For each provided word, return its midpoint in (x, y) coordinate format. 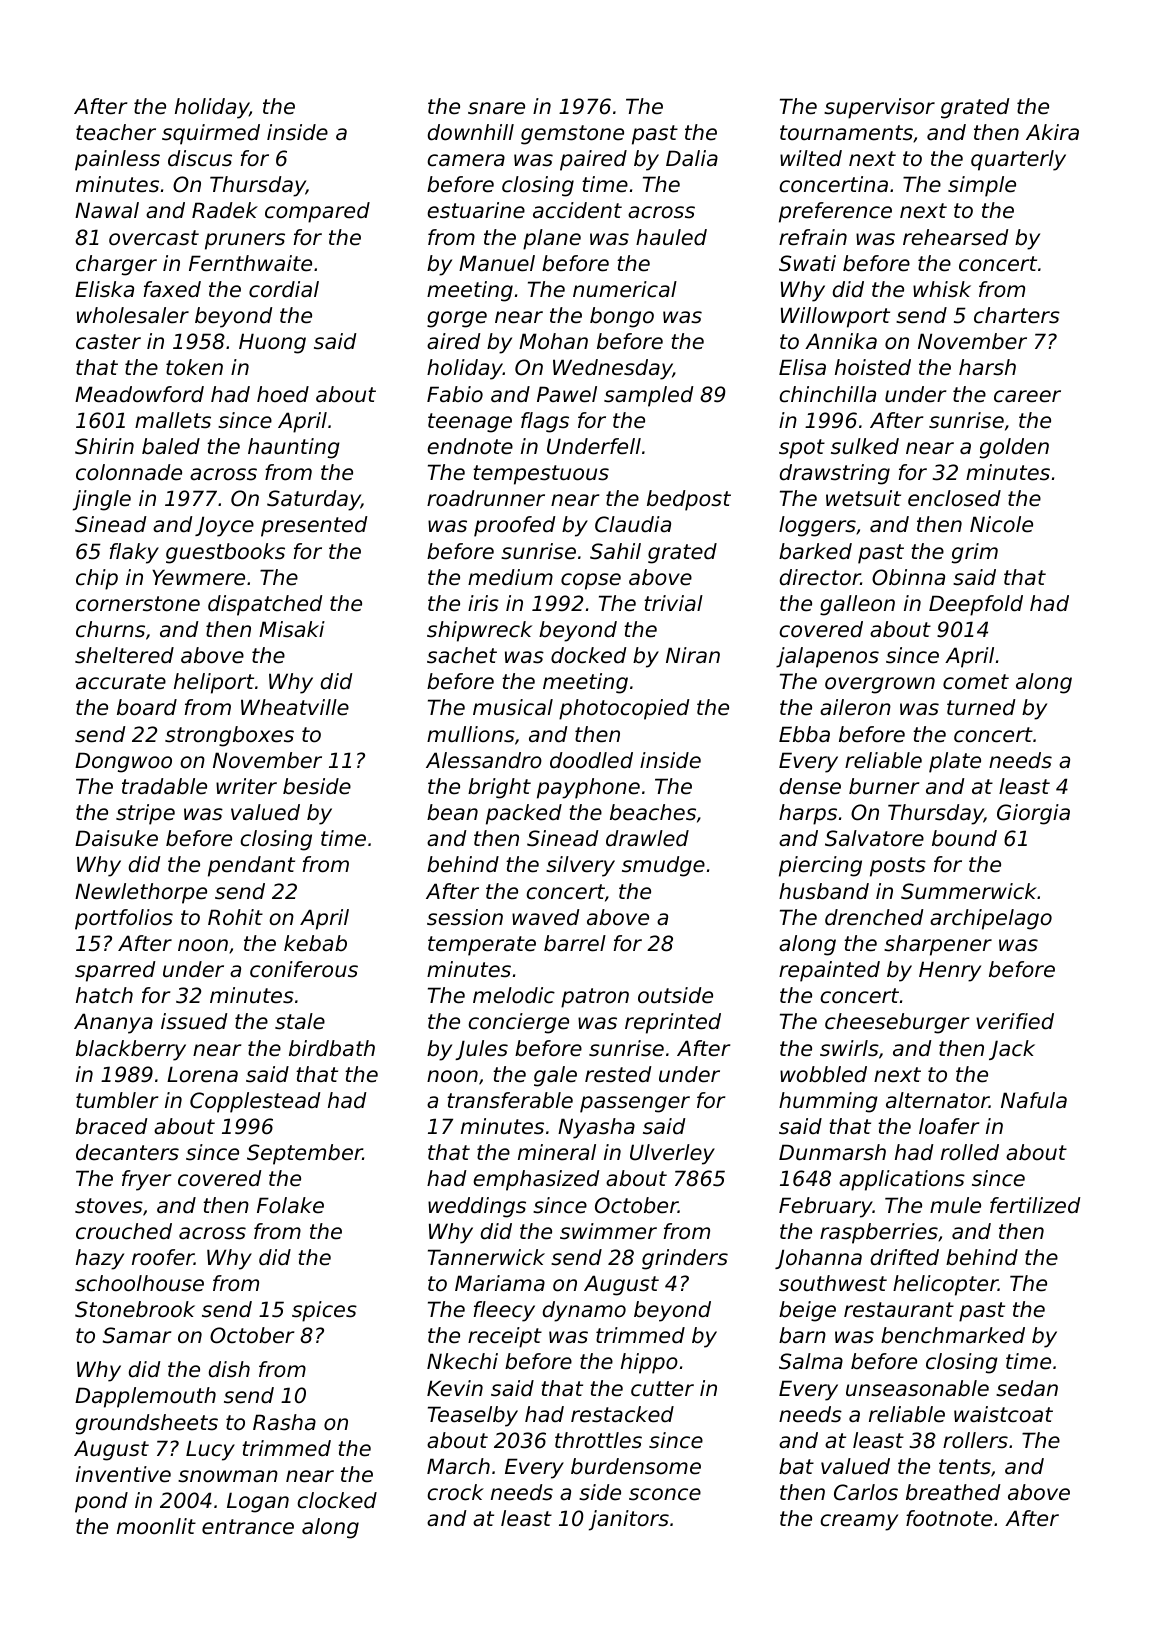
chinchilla (828, 394)
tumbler (117, 1100)
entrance (248, 1527)
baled (171, 446)
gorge (457, 319)
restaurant (899, 1310)
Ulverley (672, 1154)
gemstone (572, 135)
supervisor (879, 108)
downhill (471, 132)
